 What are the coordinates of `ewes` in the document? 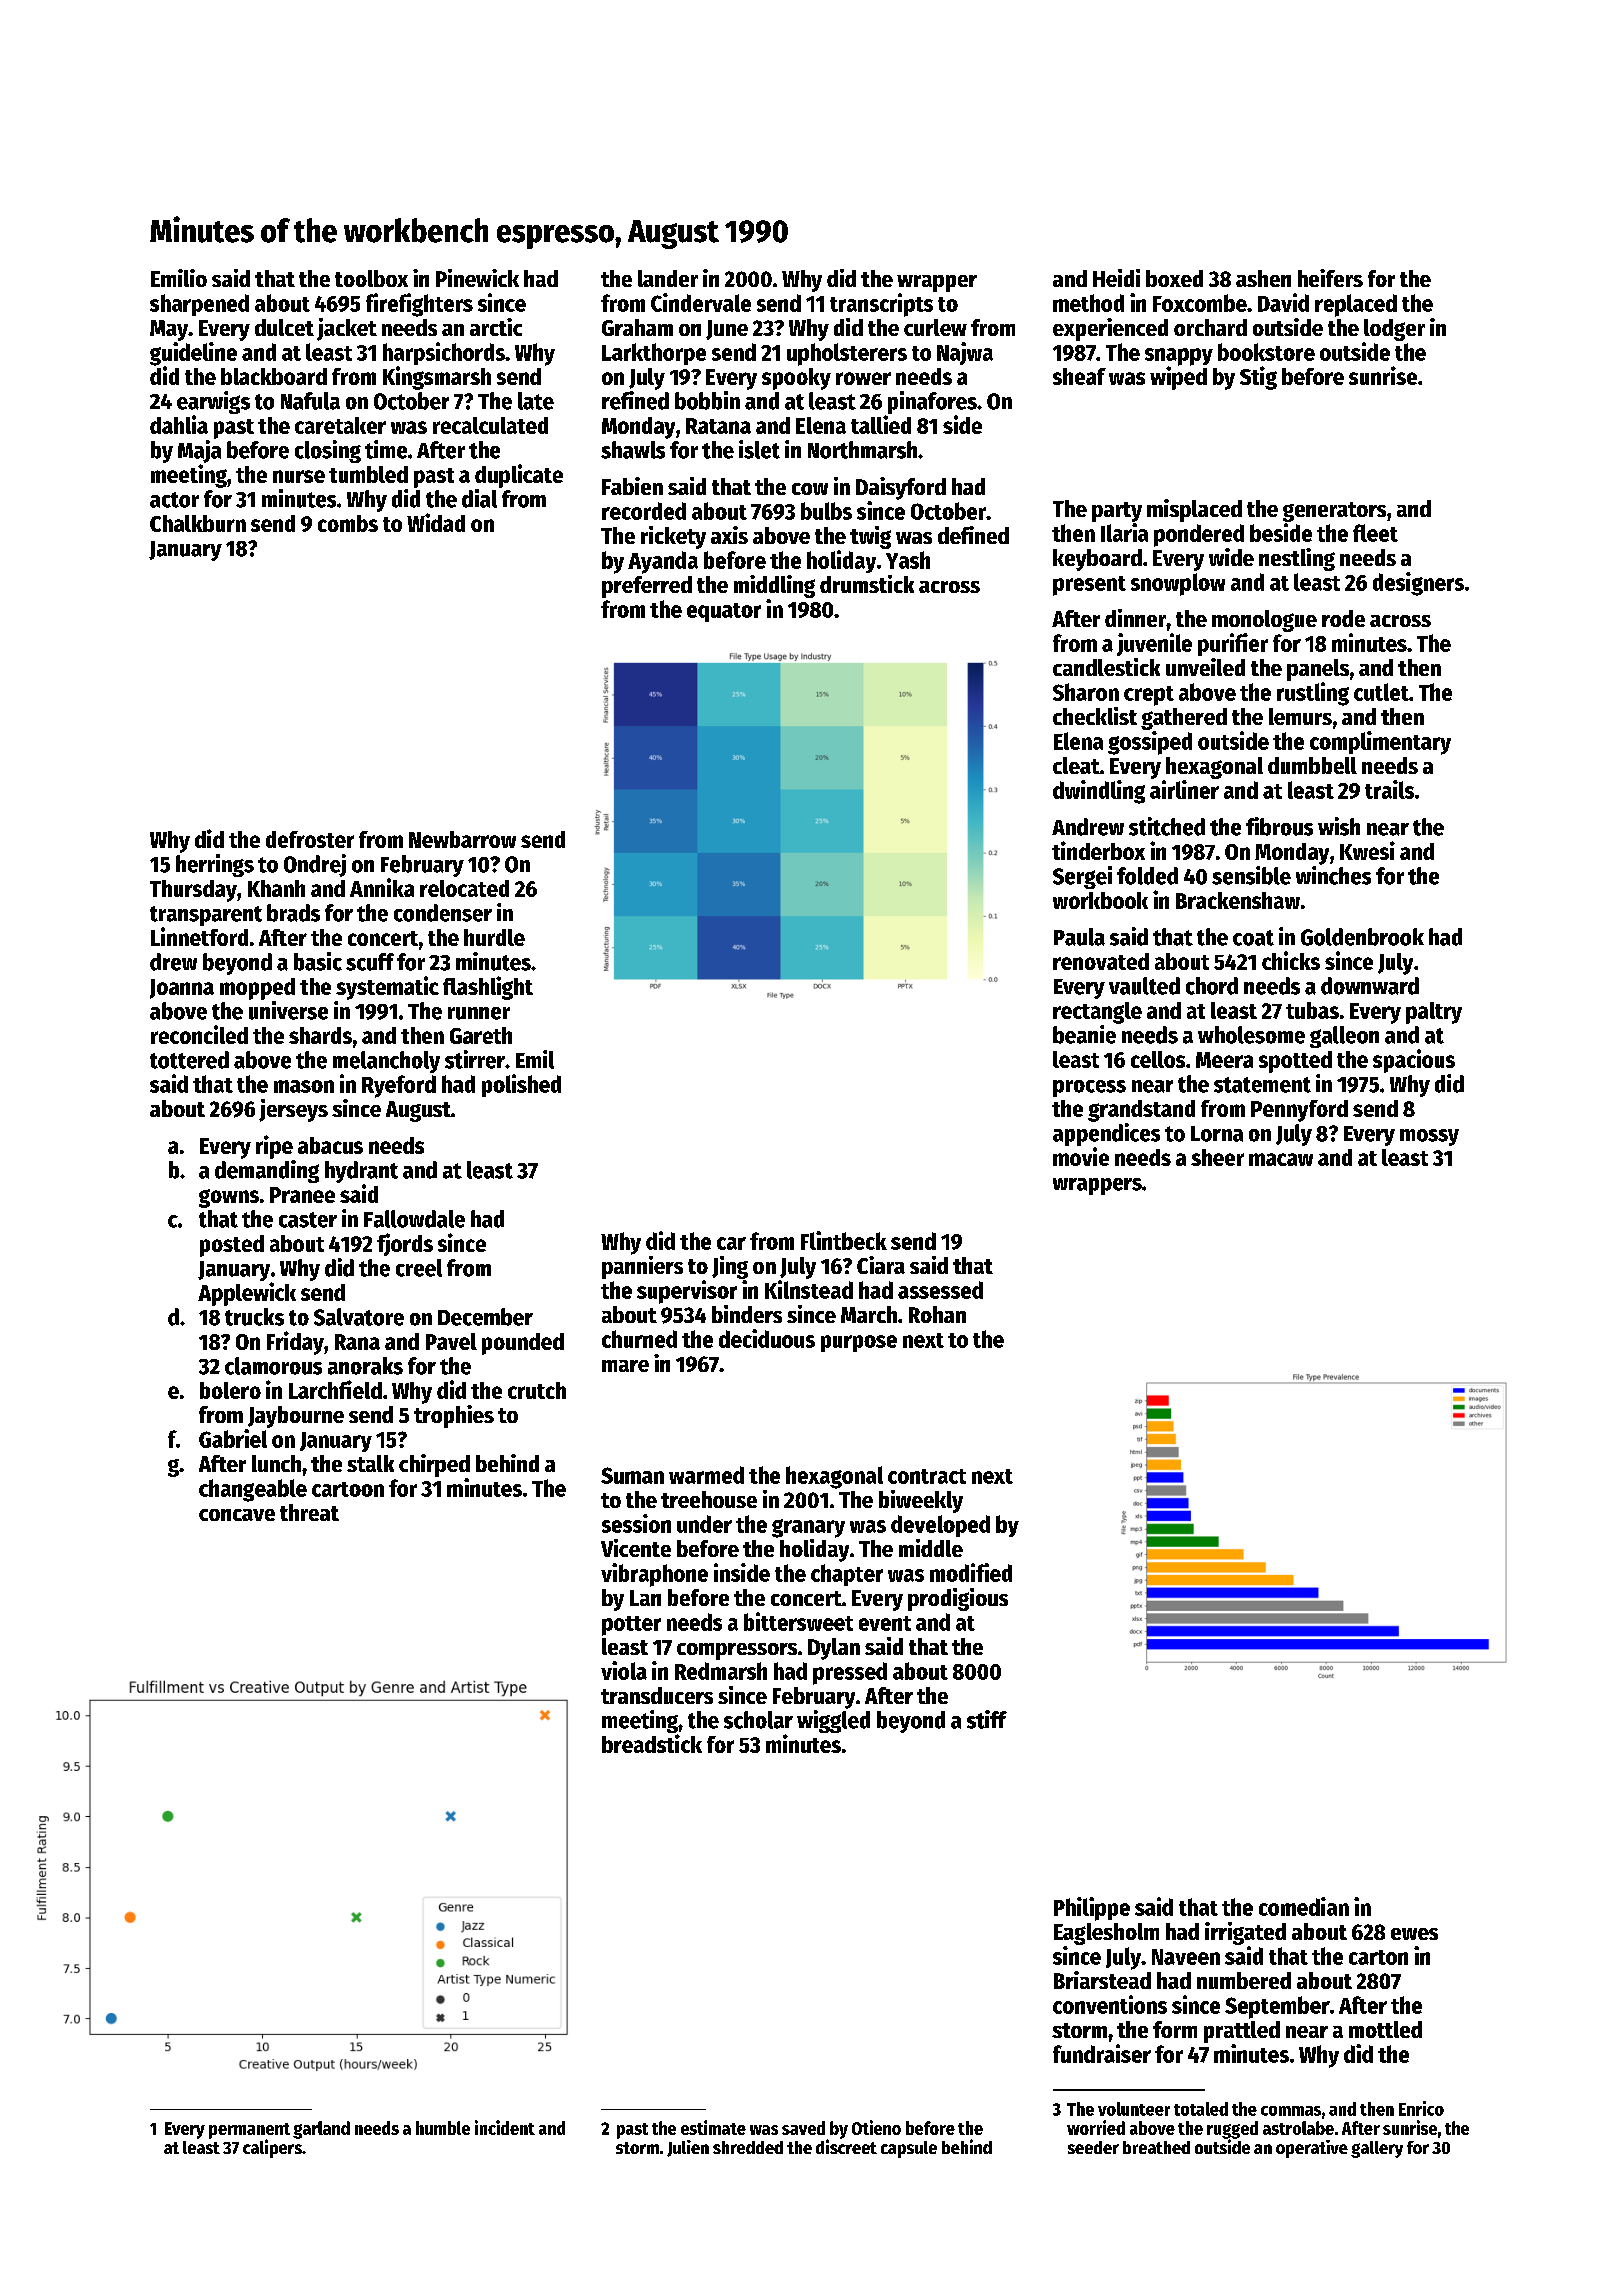 It's located at (1414, 1934).
